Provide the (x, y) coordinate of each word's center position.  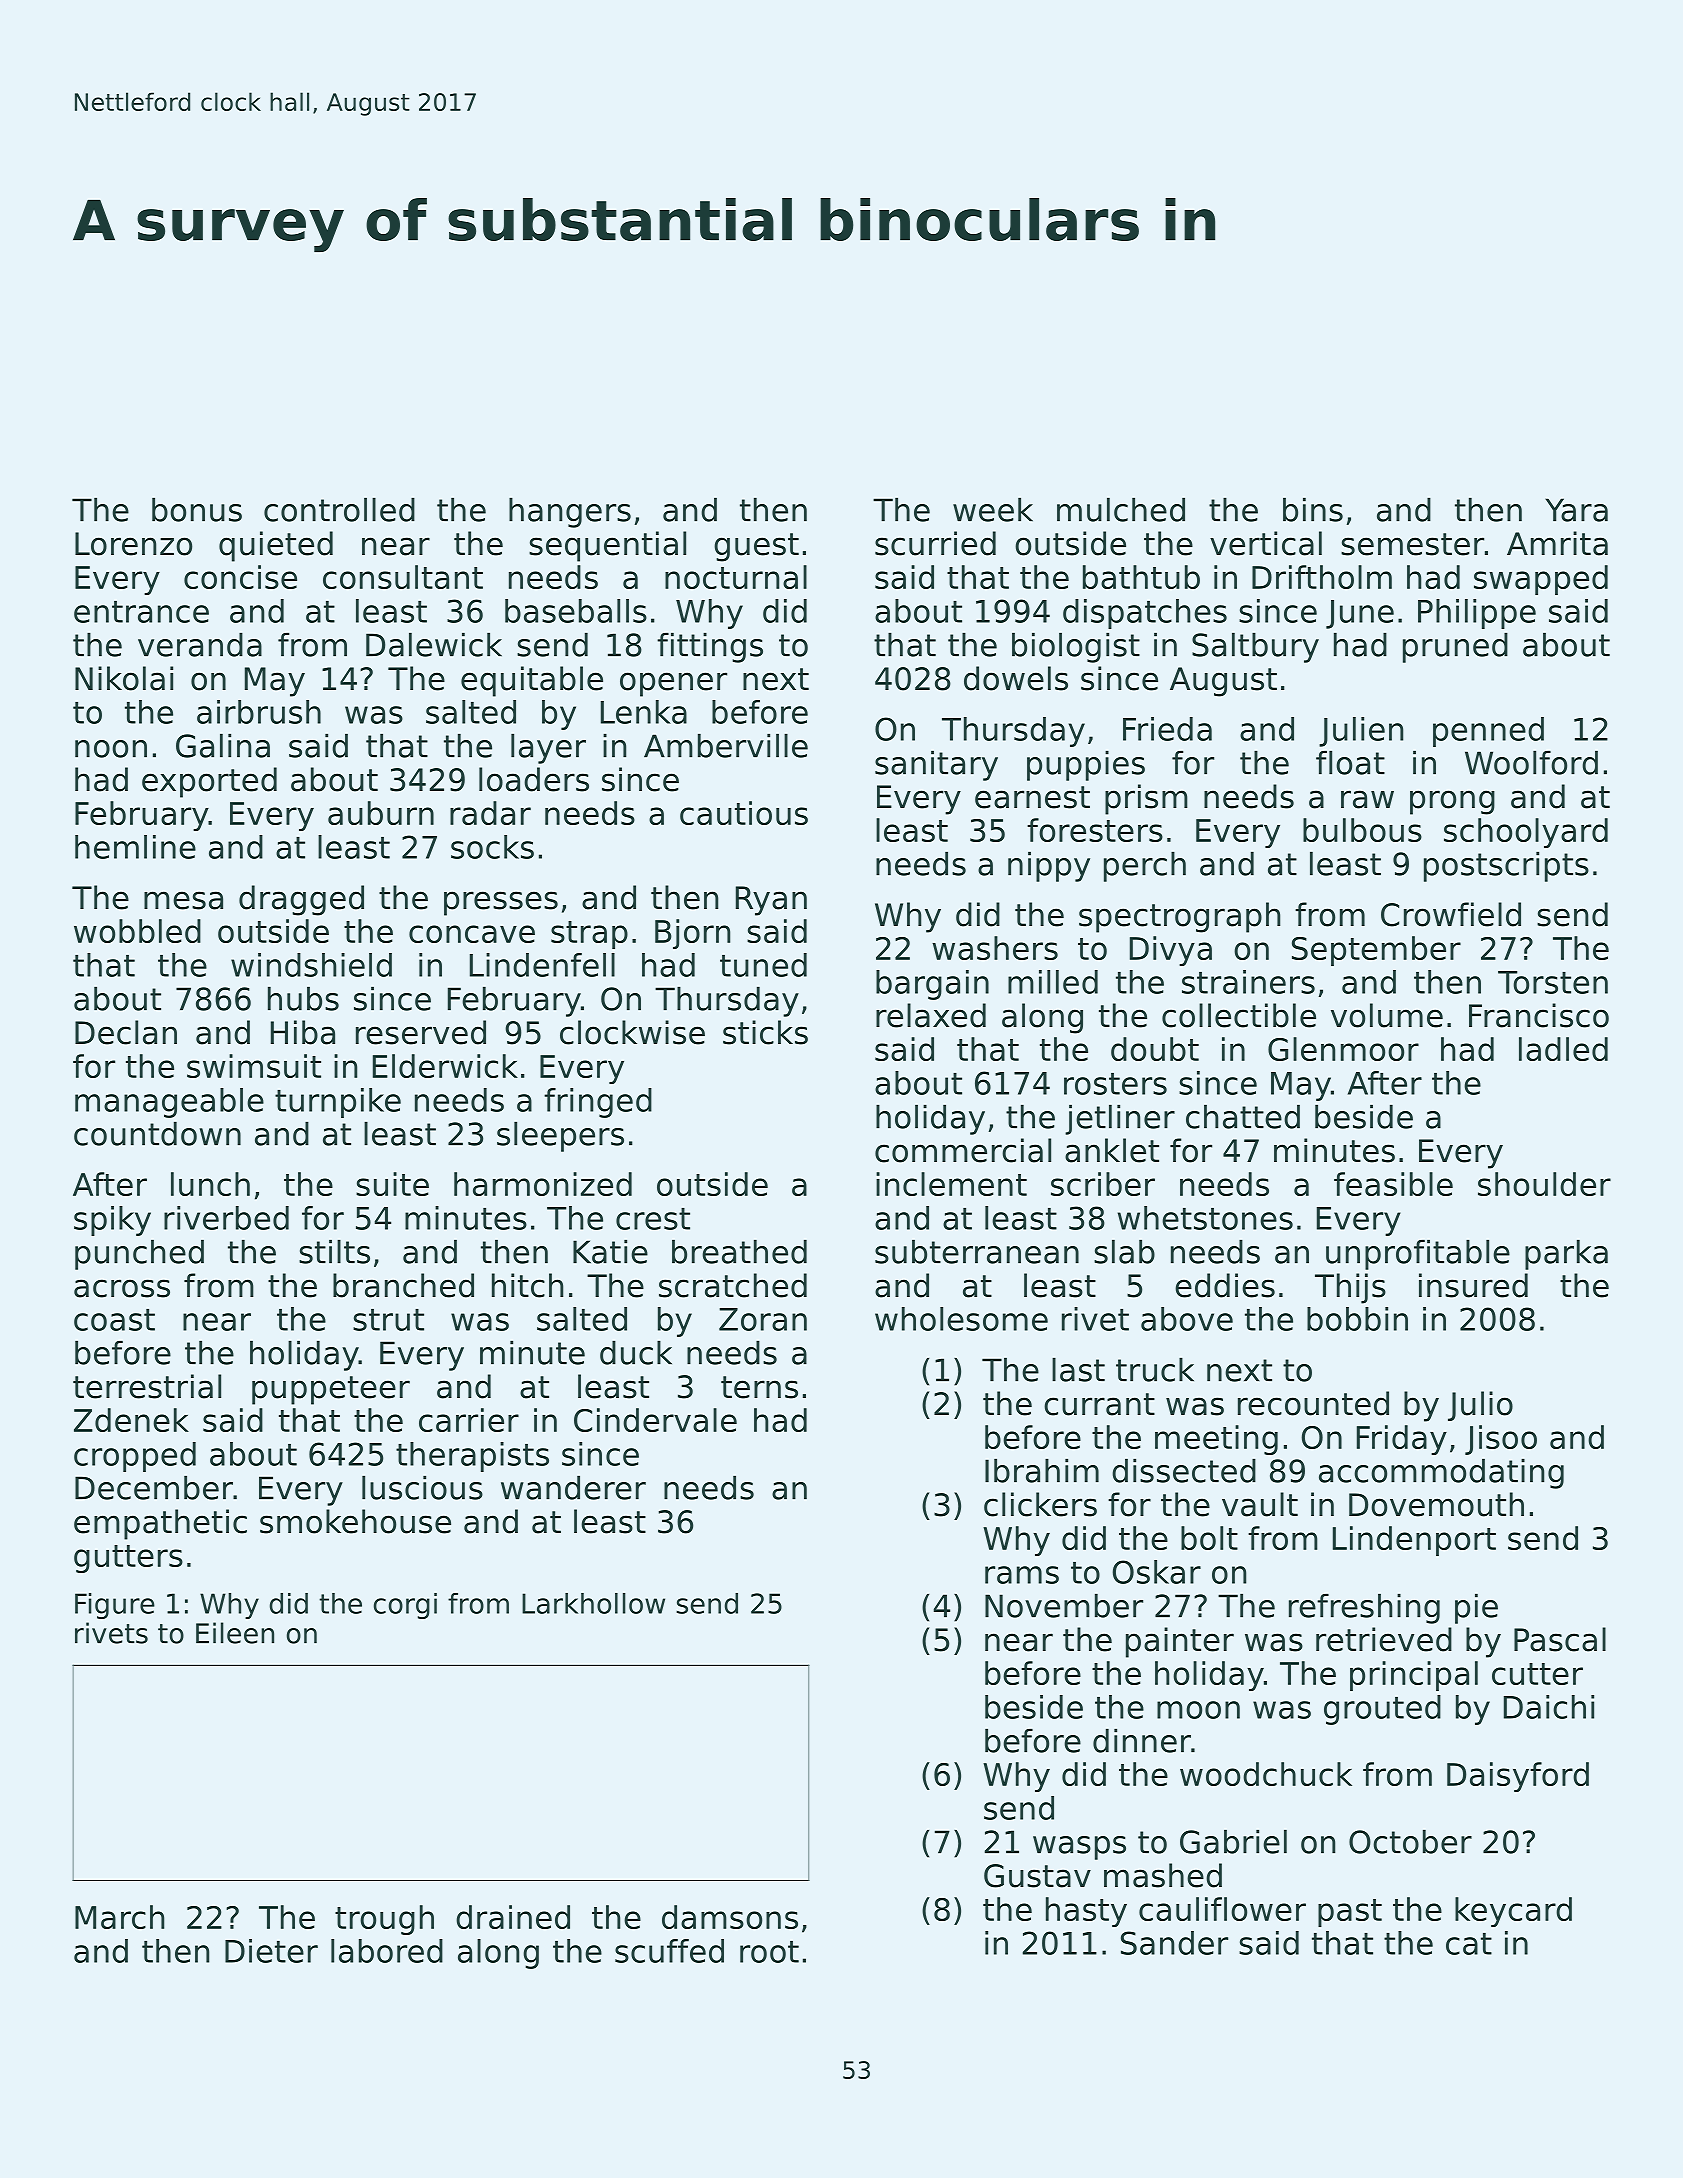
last (1078, 1369)
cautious (744, 813)
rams (1022, 1575)
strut (388, 1320)
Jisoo (1501, 1440)
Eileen (235, 1633)
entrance (141, 612)
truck (1155, 1369)
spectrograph (1179, 917)
